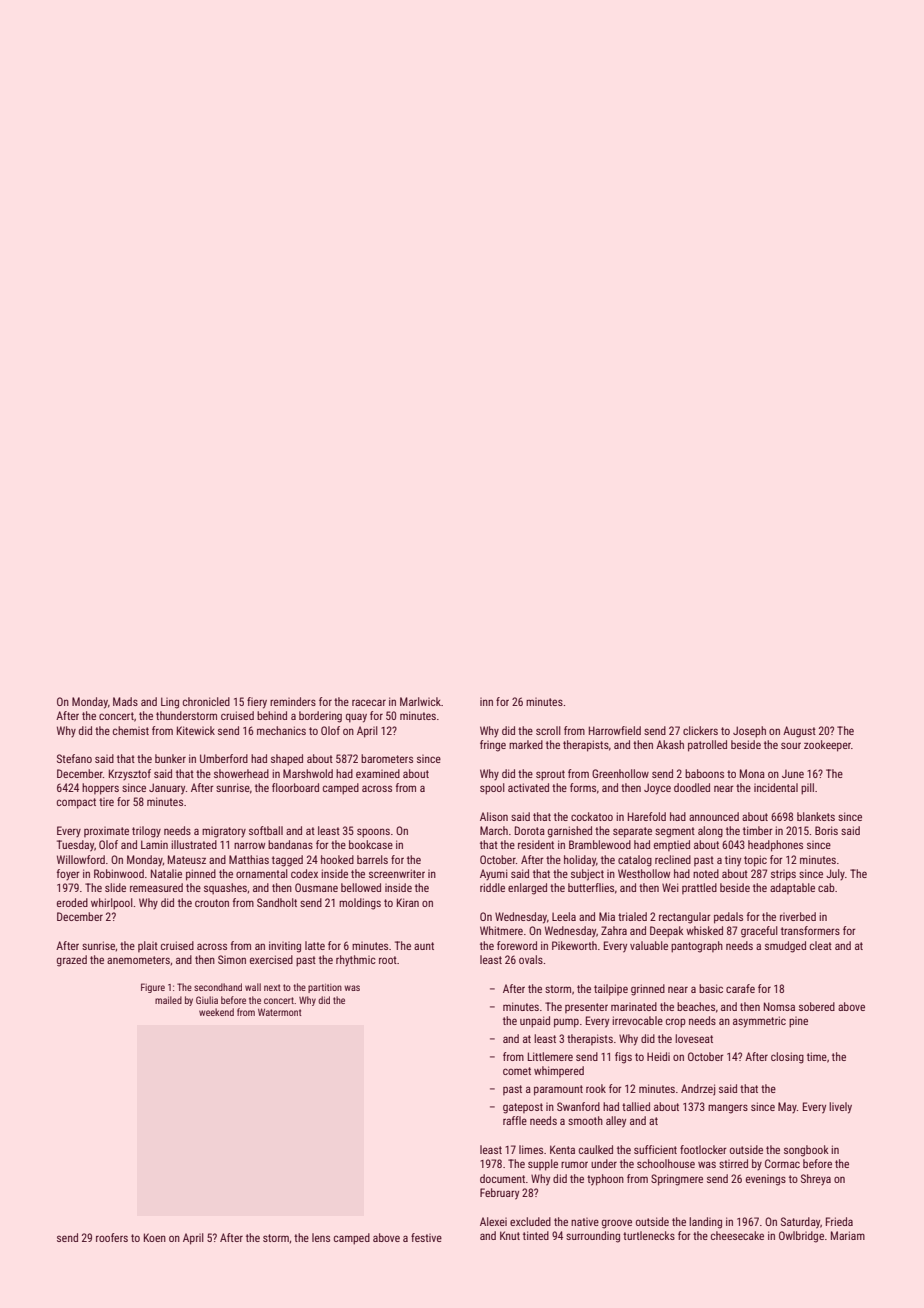 Image resolution: width=924 pixels, height=1308 pixels. What do you see at coordinates (155, 1237) in the screenshot?
I see `Koen` at bounding box center [155, 1237].
